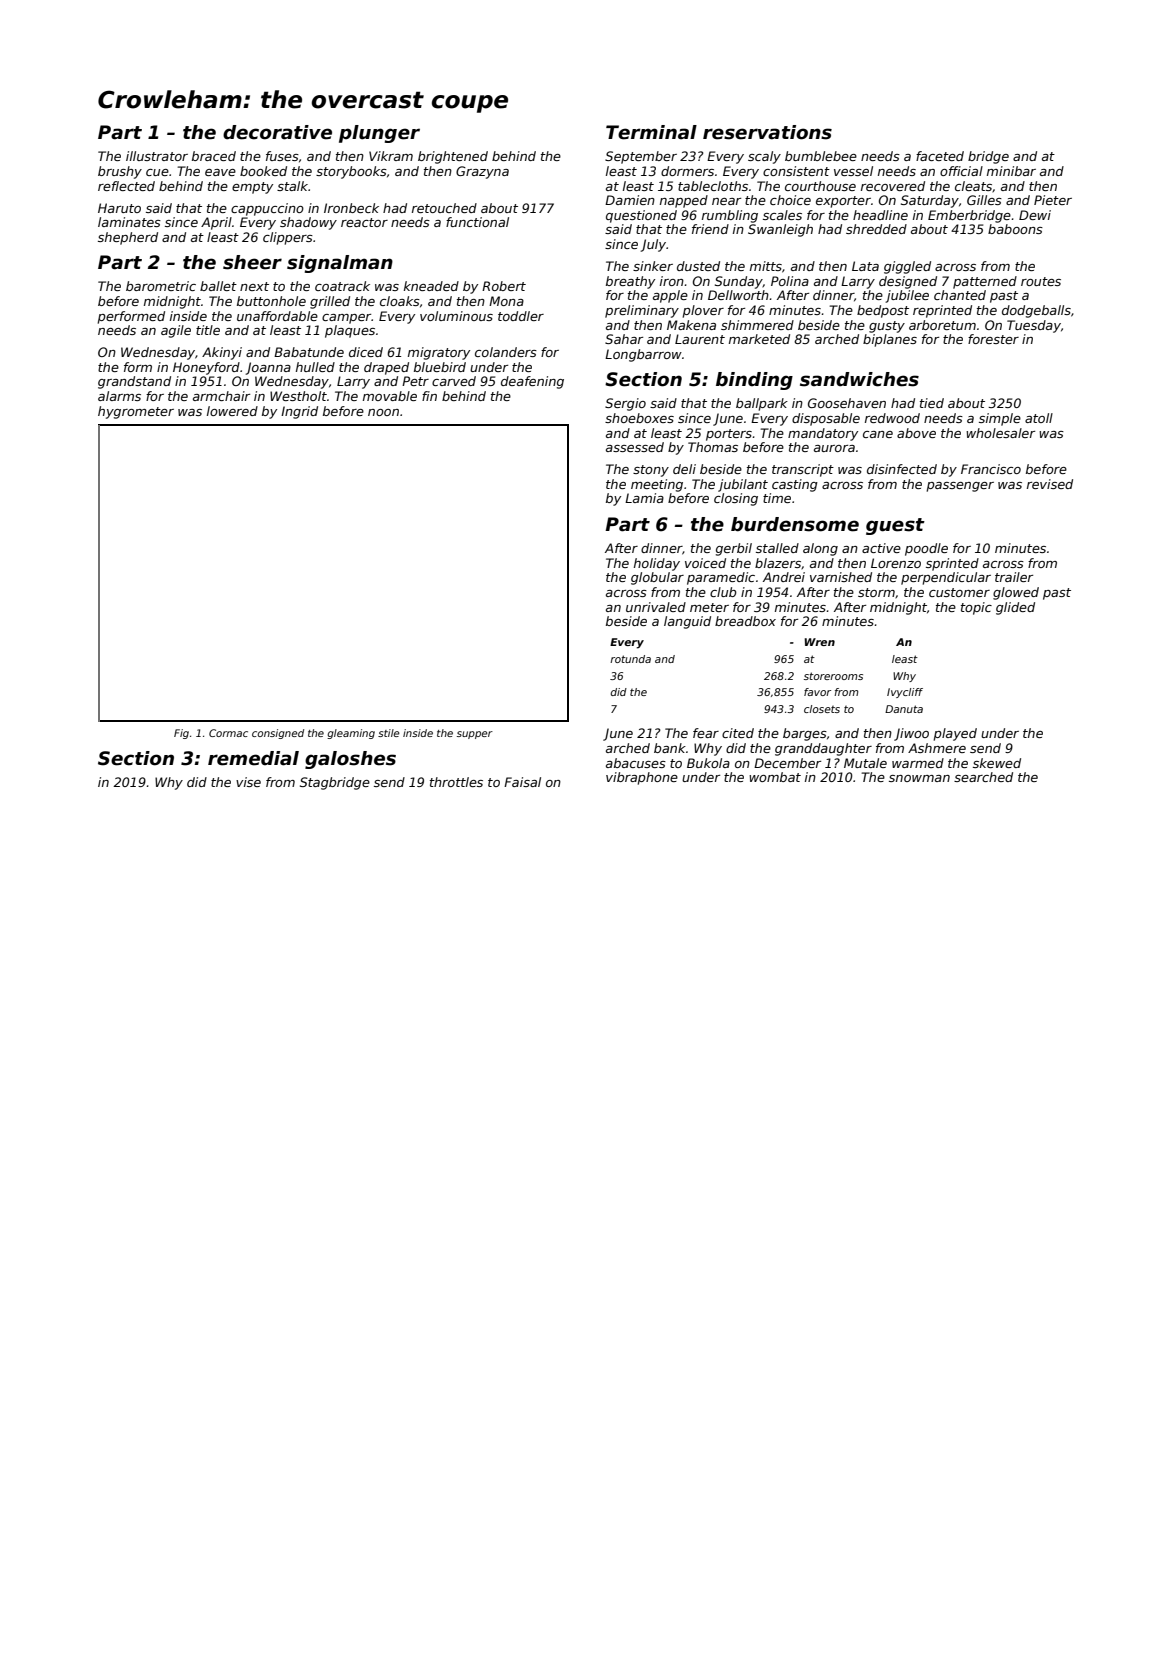  What do you see at coordinates (767, 132) in the screenshot?
I see `reservations` at bounding box center [767, 132].
